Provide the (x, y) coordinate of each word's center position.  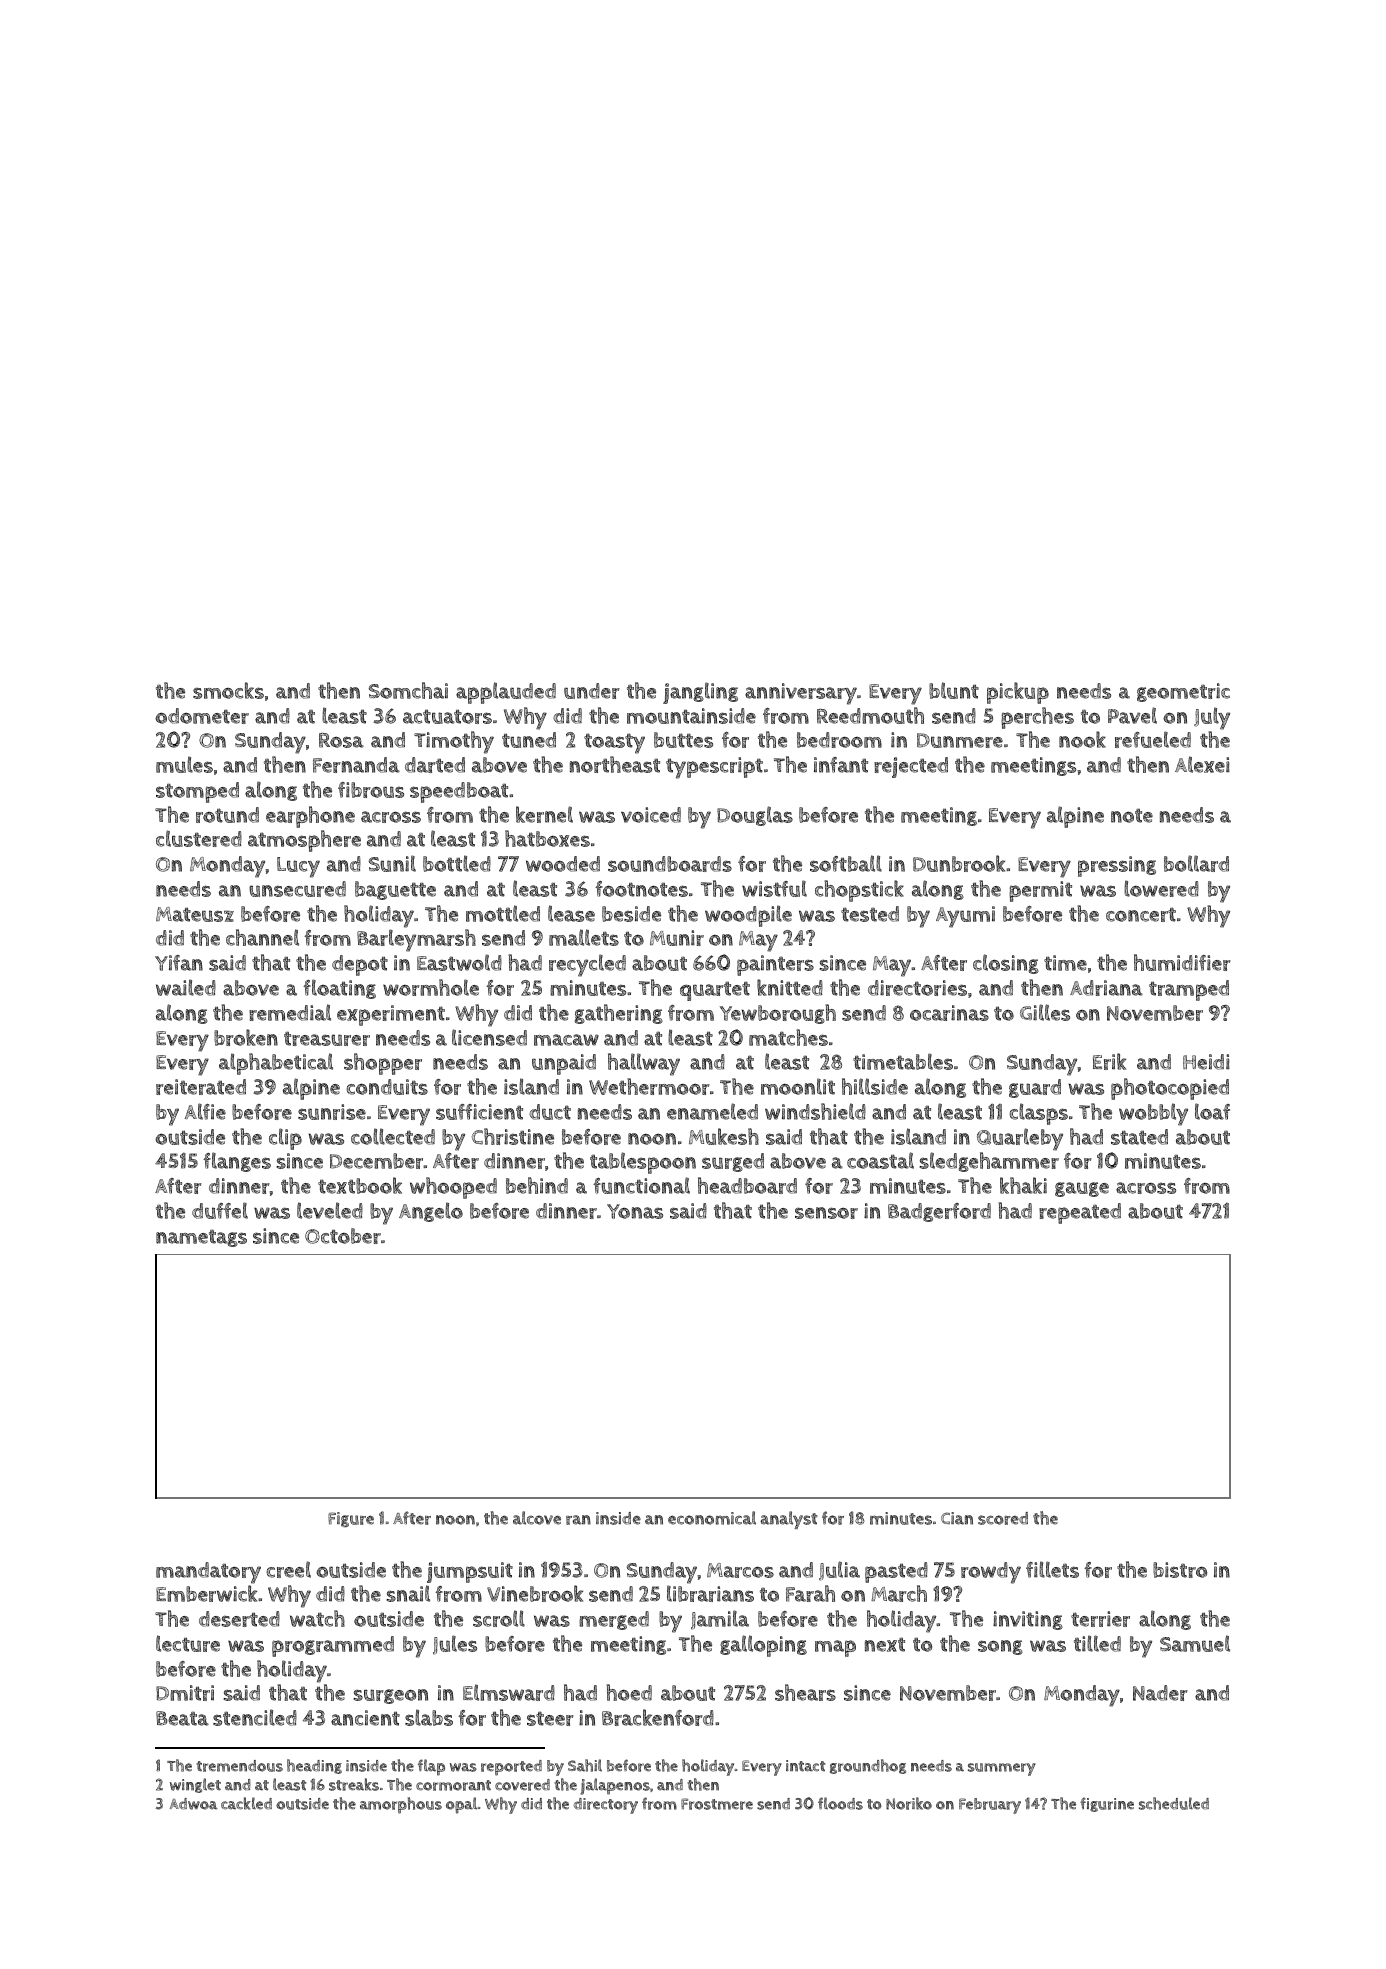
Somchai (408, 690)
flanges (237, 1162)
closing (1006, 964)
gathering (619, 1014)
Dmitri (185, 1693)
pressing (1117, 866)
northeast (615, 764)
